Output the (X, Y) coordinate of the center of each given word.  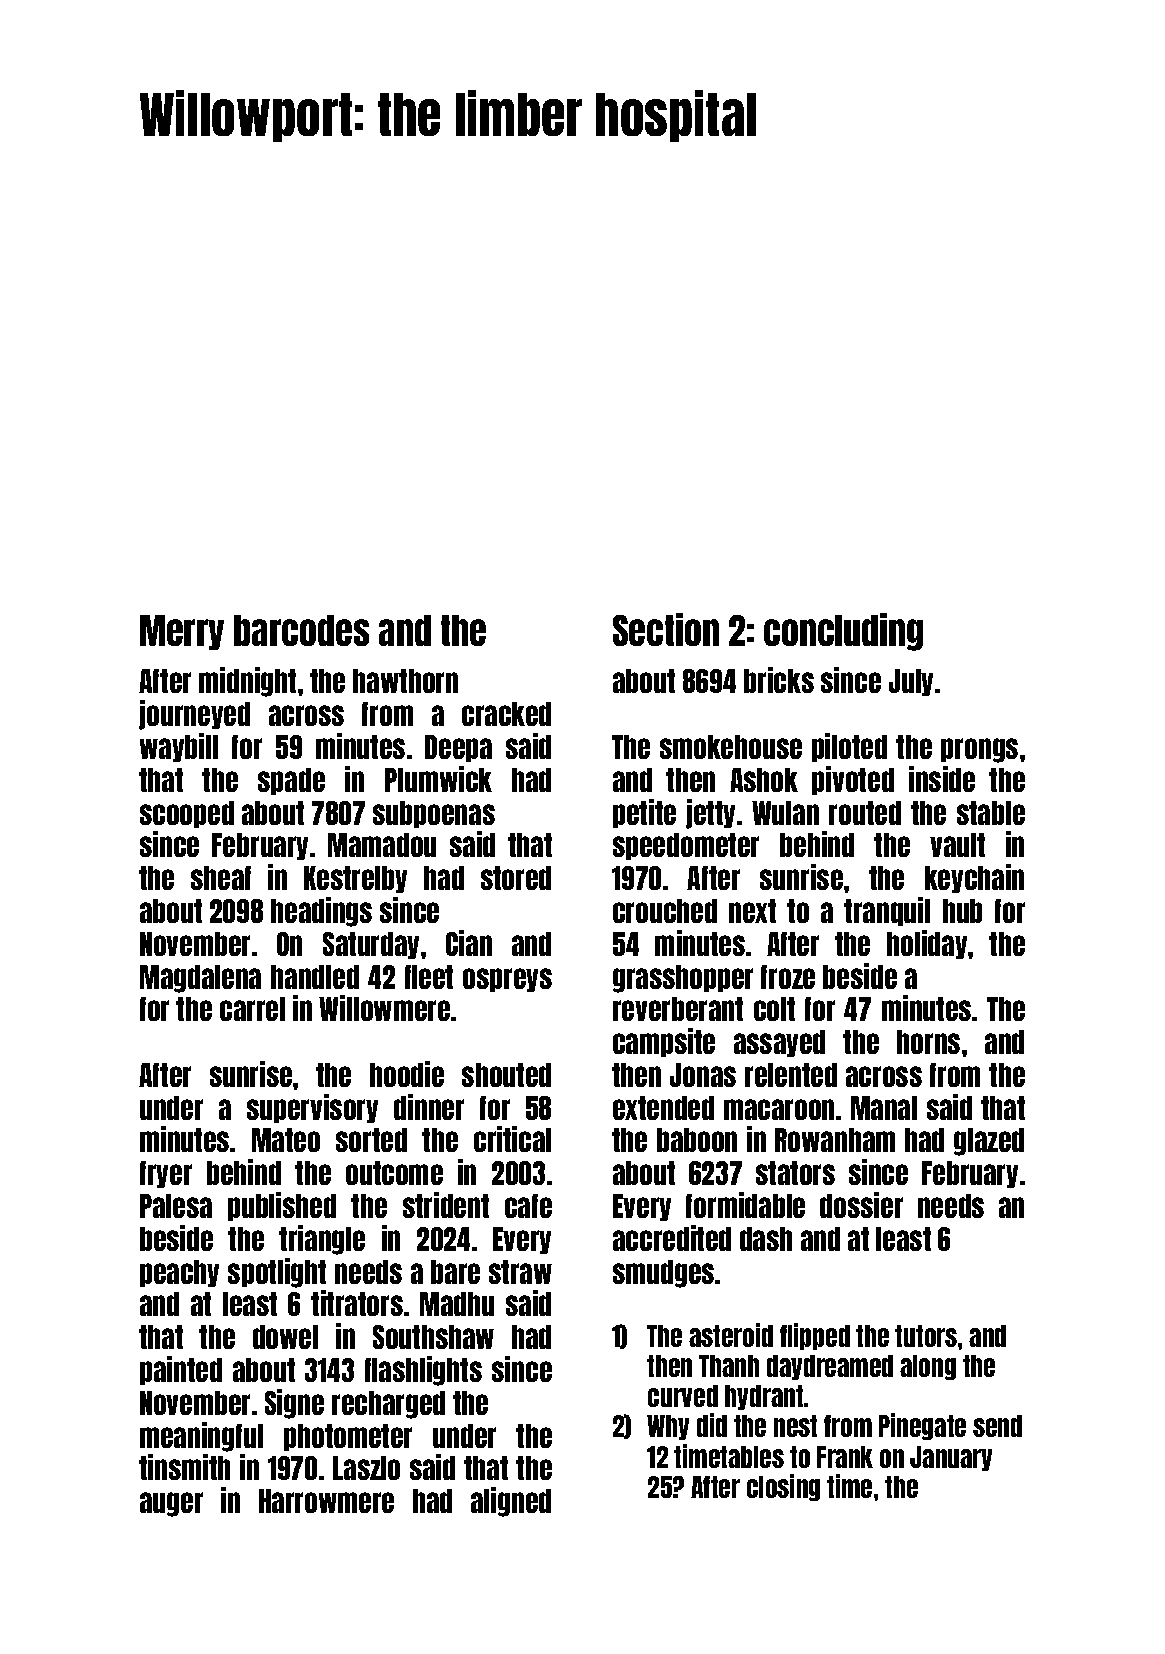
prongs (979, 750)
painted (181, 1370)
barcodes (301, 630)
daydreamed (830, 1367)
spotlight (277, 1273)
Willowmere (384, 1008)
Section (666, 629)
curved (683, 1396)
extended (663, 1108)
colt (774, 1009)
